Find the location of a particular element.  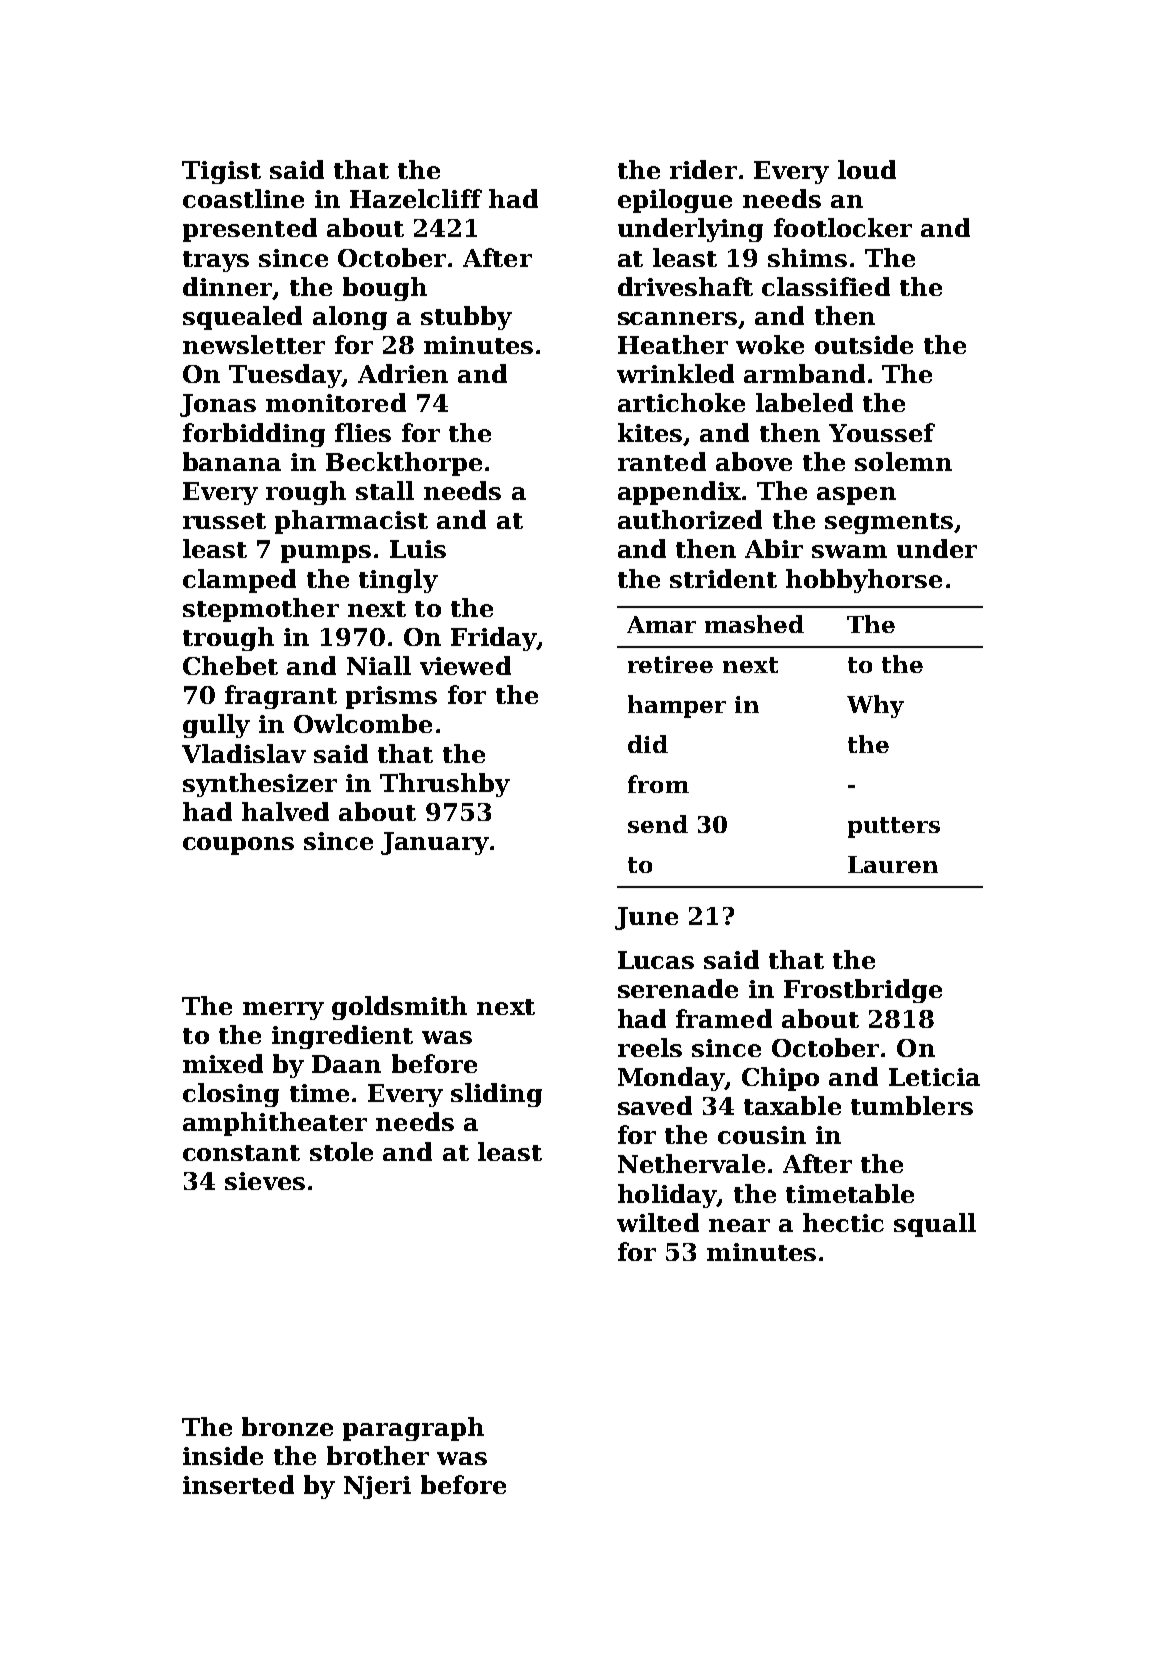

Why is located at coordinates (875, 706).
